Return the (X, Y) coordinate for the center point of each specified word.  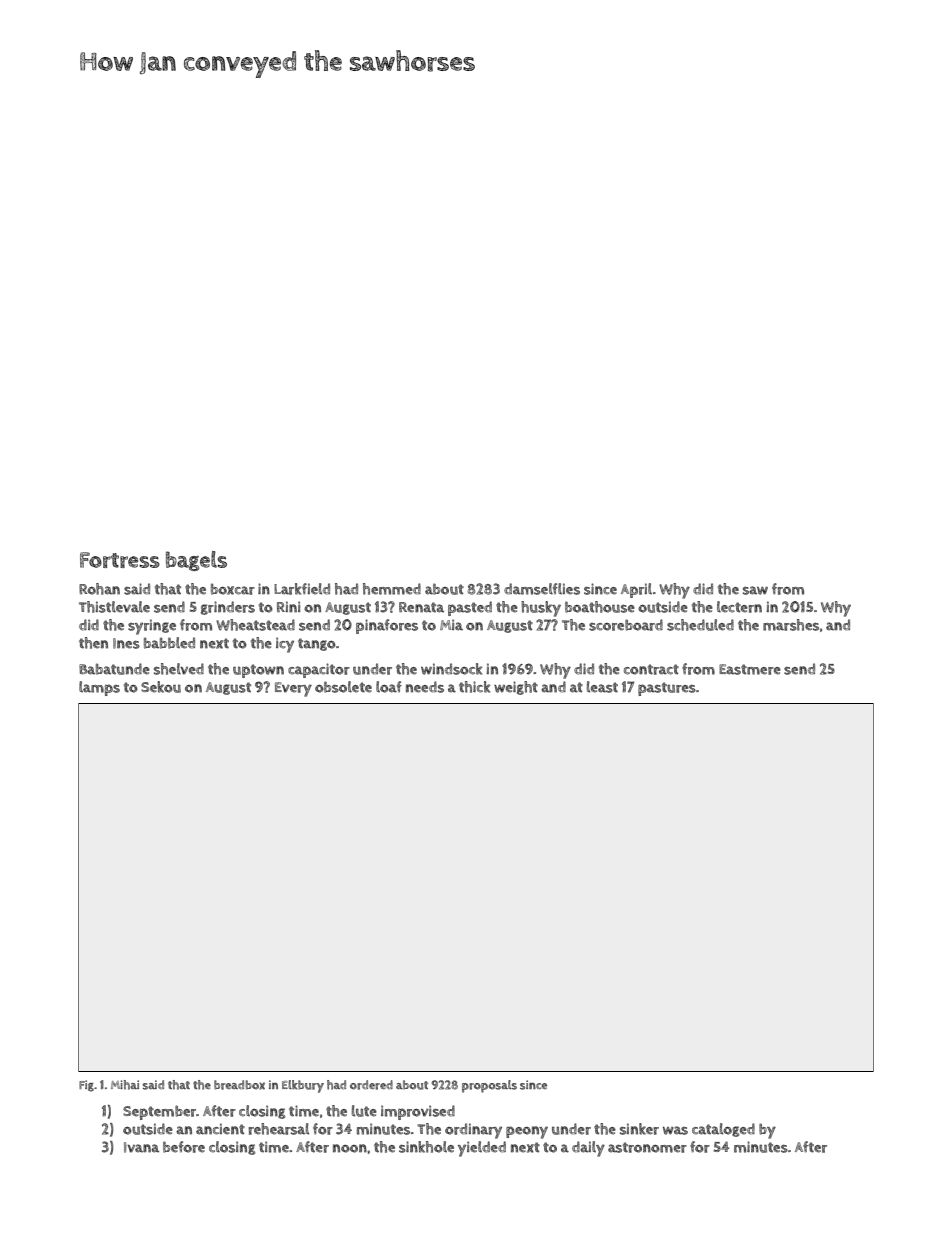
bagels (196, 561)
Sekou (161, 687)
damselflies (542, 589)
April (636, 590)
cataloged (723, 1130)
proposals (489, 1086)
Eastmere (750, 669)
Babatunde (114, 669)
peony (527, 1132)
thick (474, 687)
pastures (667, 689)
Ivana (141, 1147)
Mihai (125, 1085)
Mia (451, 625)
